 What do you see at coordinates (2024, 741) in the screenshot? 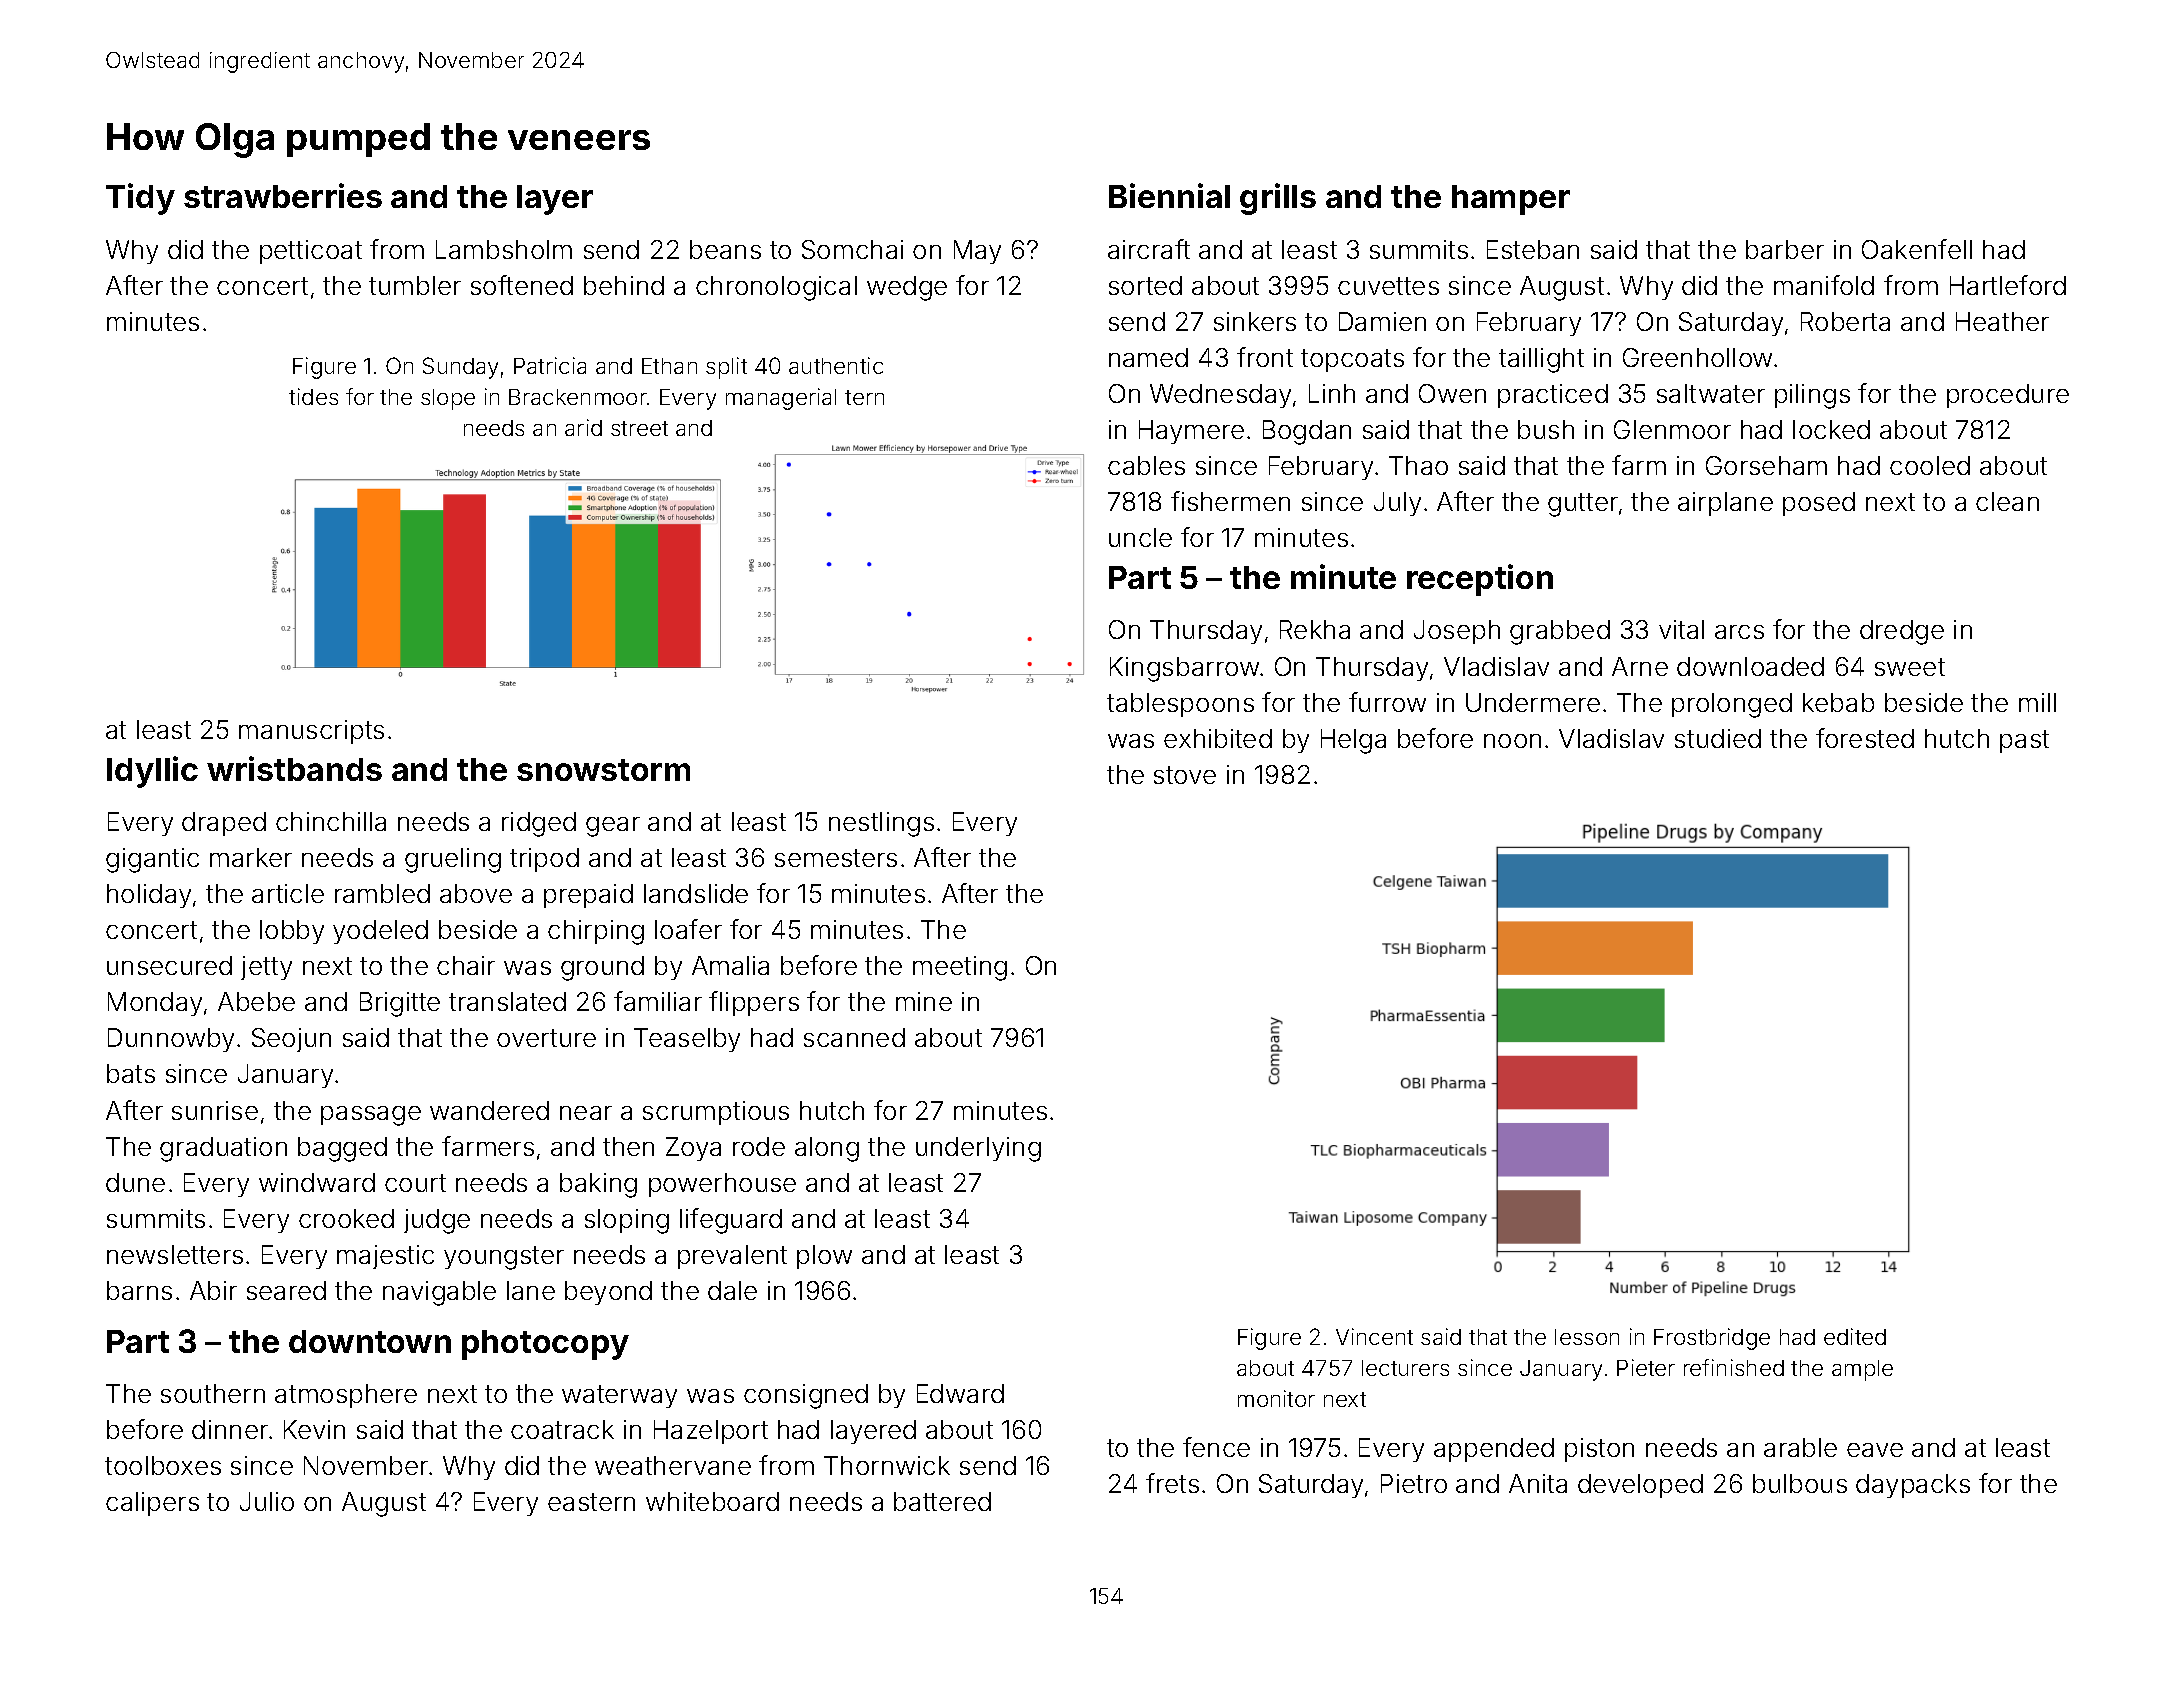
I see `past` at bounding box center [2024, 741].
